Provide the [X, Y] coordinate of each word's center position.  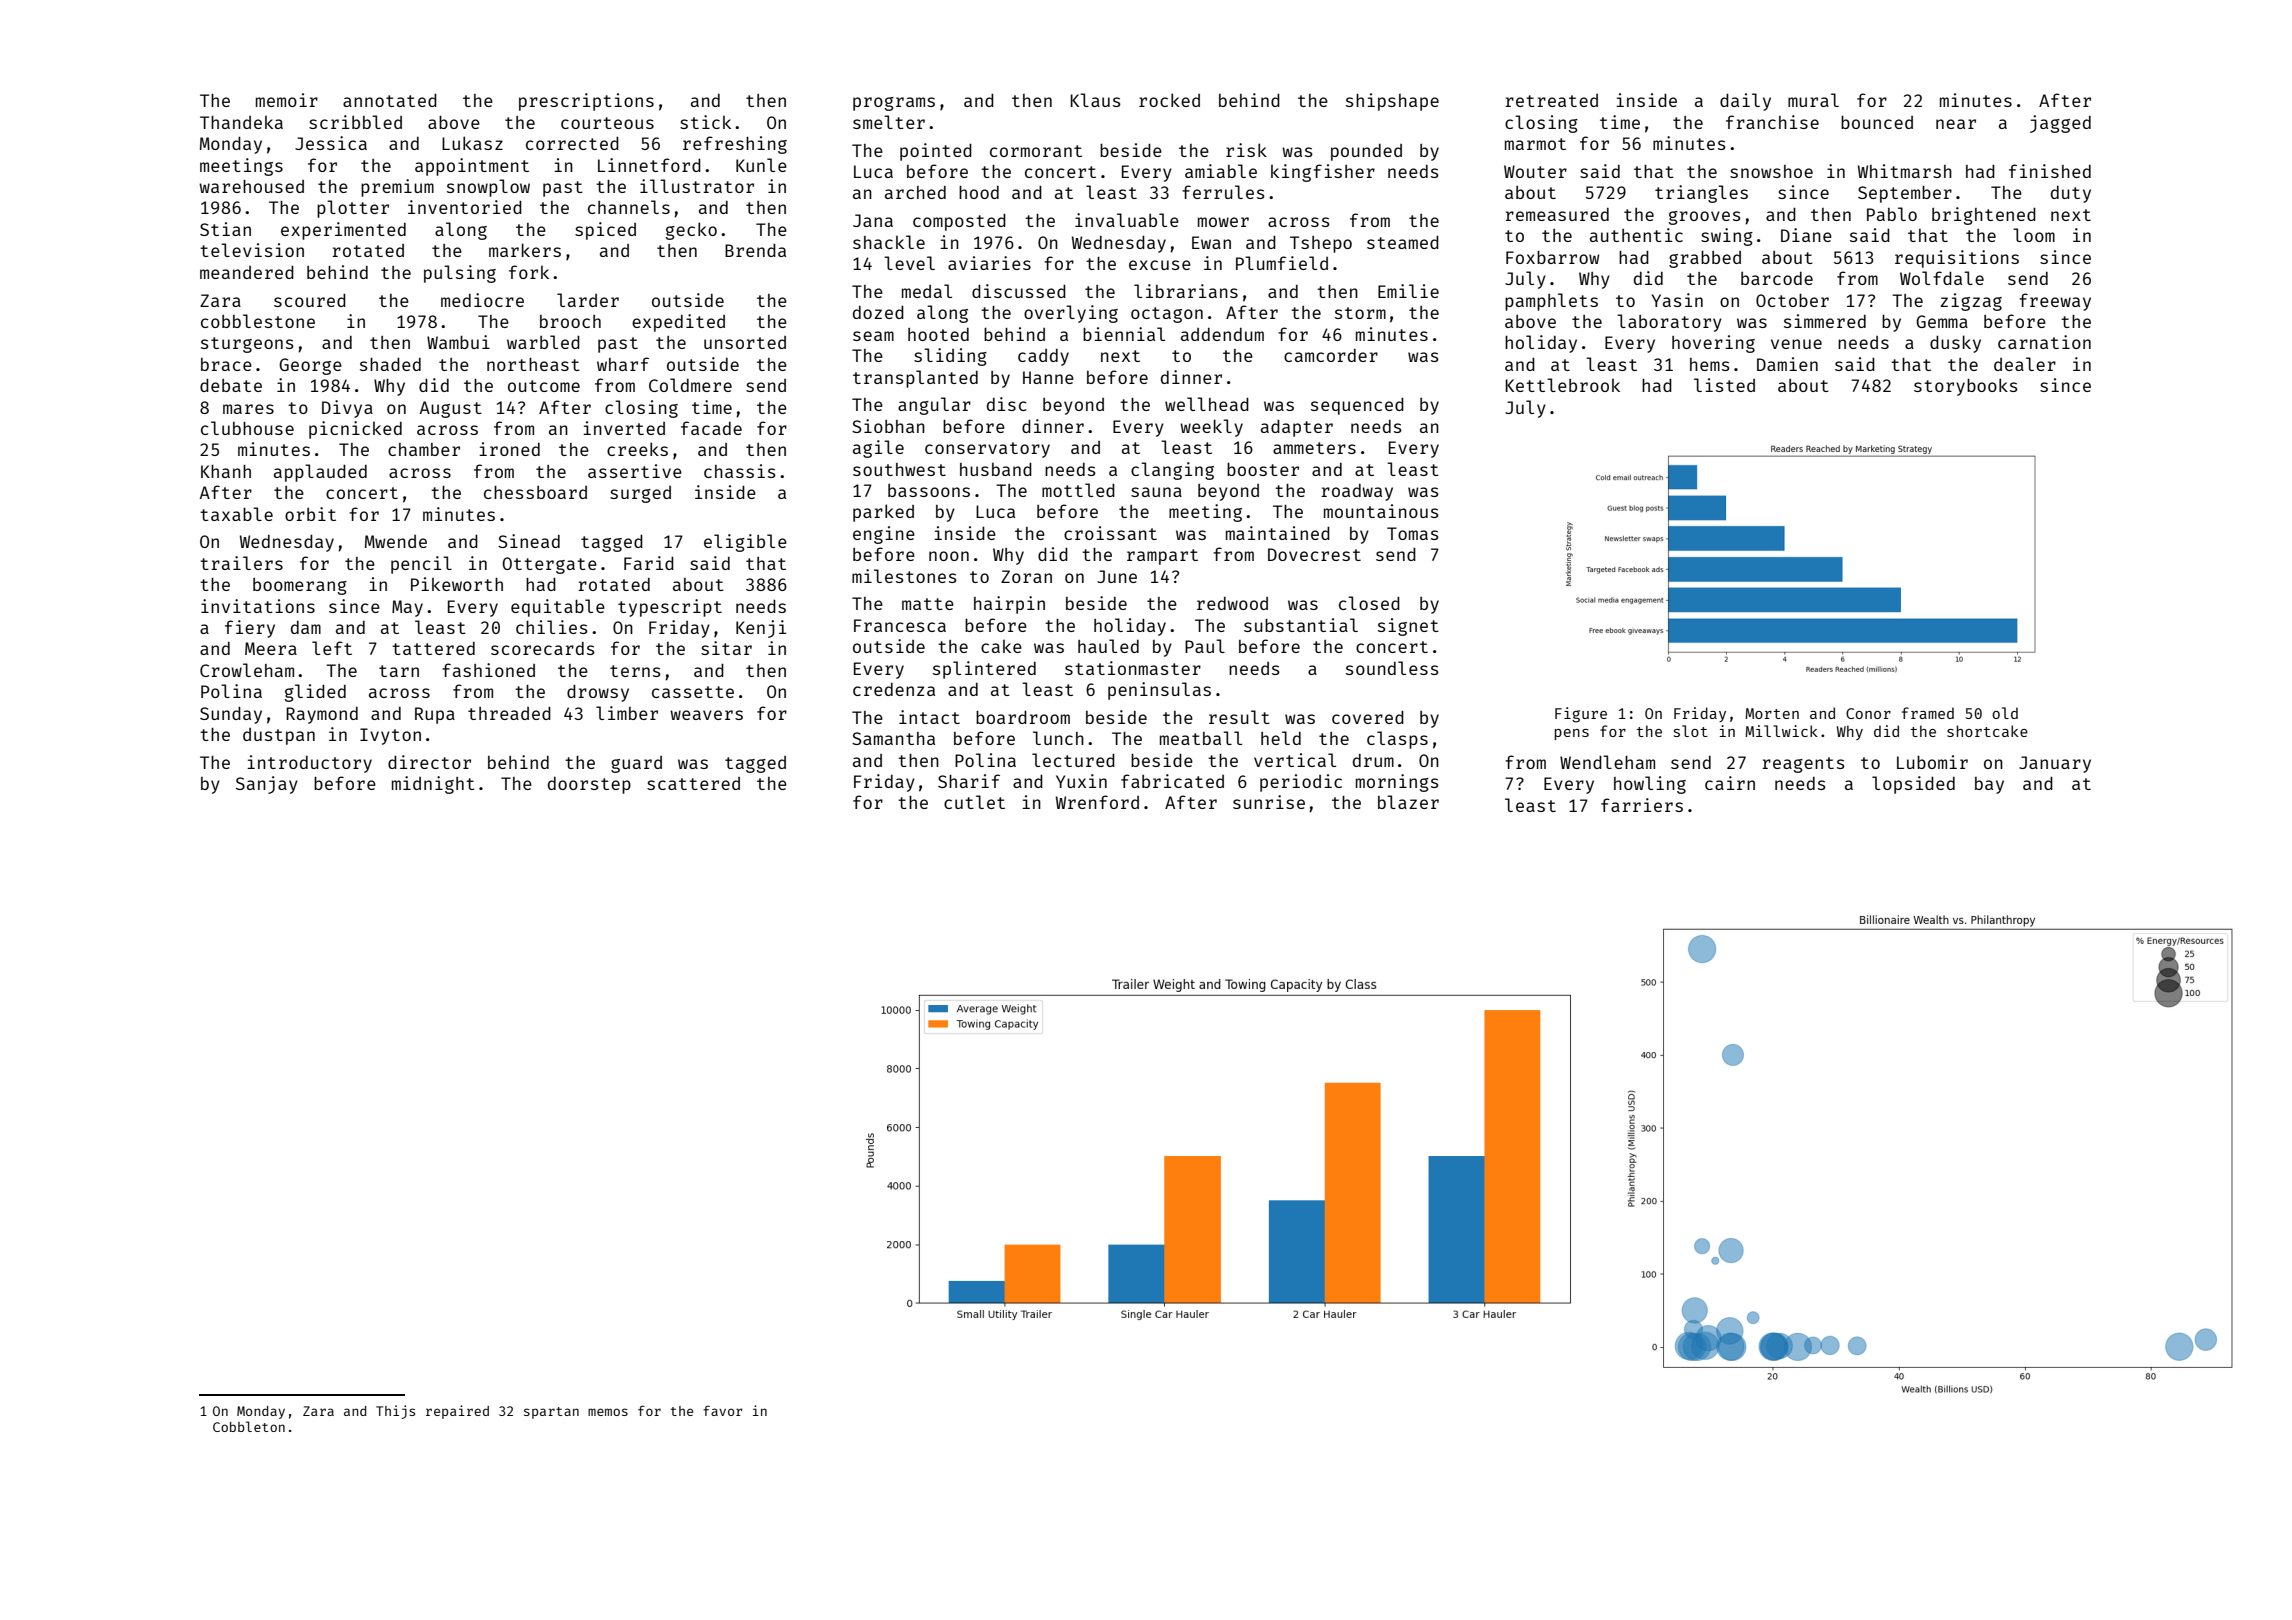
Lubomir [1932, 762]
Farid [649, 563]
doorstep [589, 785]
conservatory [987, 450]
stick [705, 122]
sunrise [1269, 802]
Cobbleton [249, 1426]
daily [1745, 102]
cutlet [974, 802]
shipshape [1392, 102]
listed [1724, 385]
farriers [1642, 805]
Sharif [969, 781]
